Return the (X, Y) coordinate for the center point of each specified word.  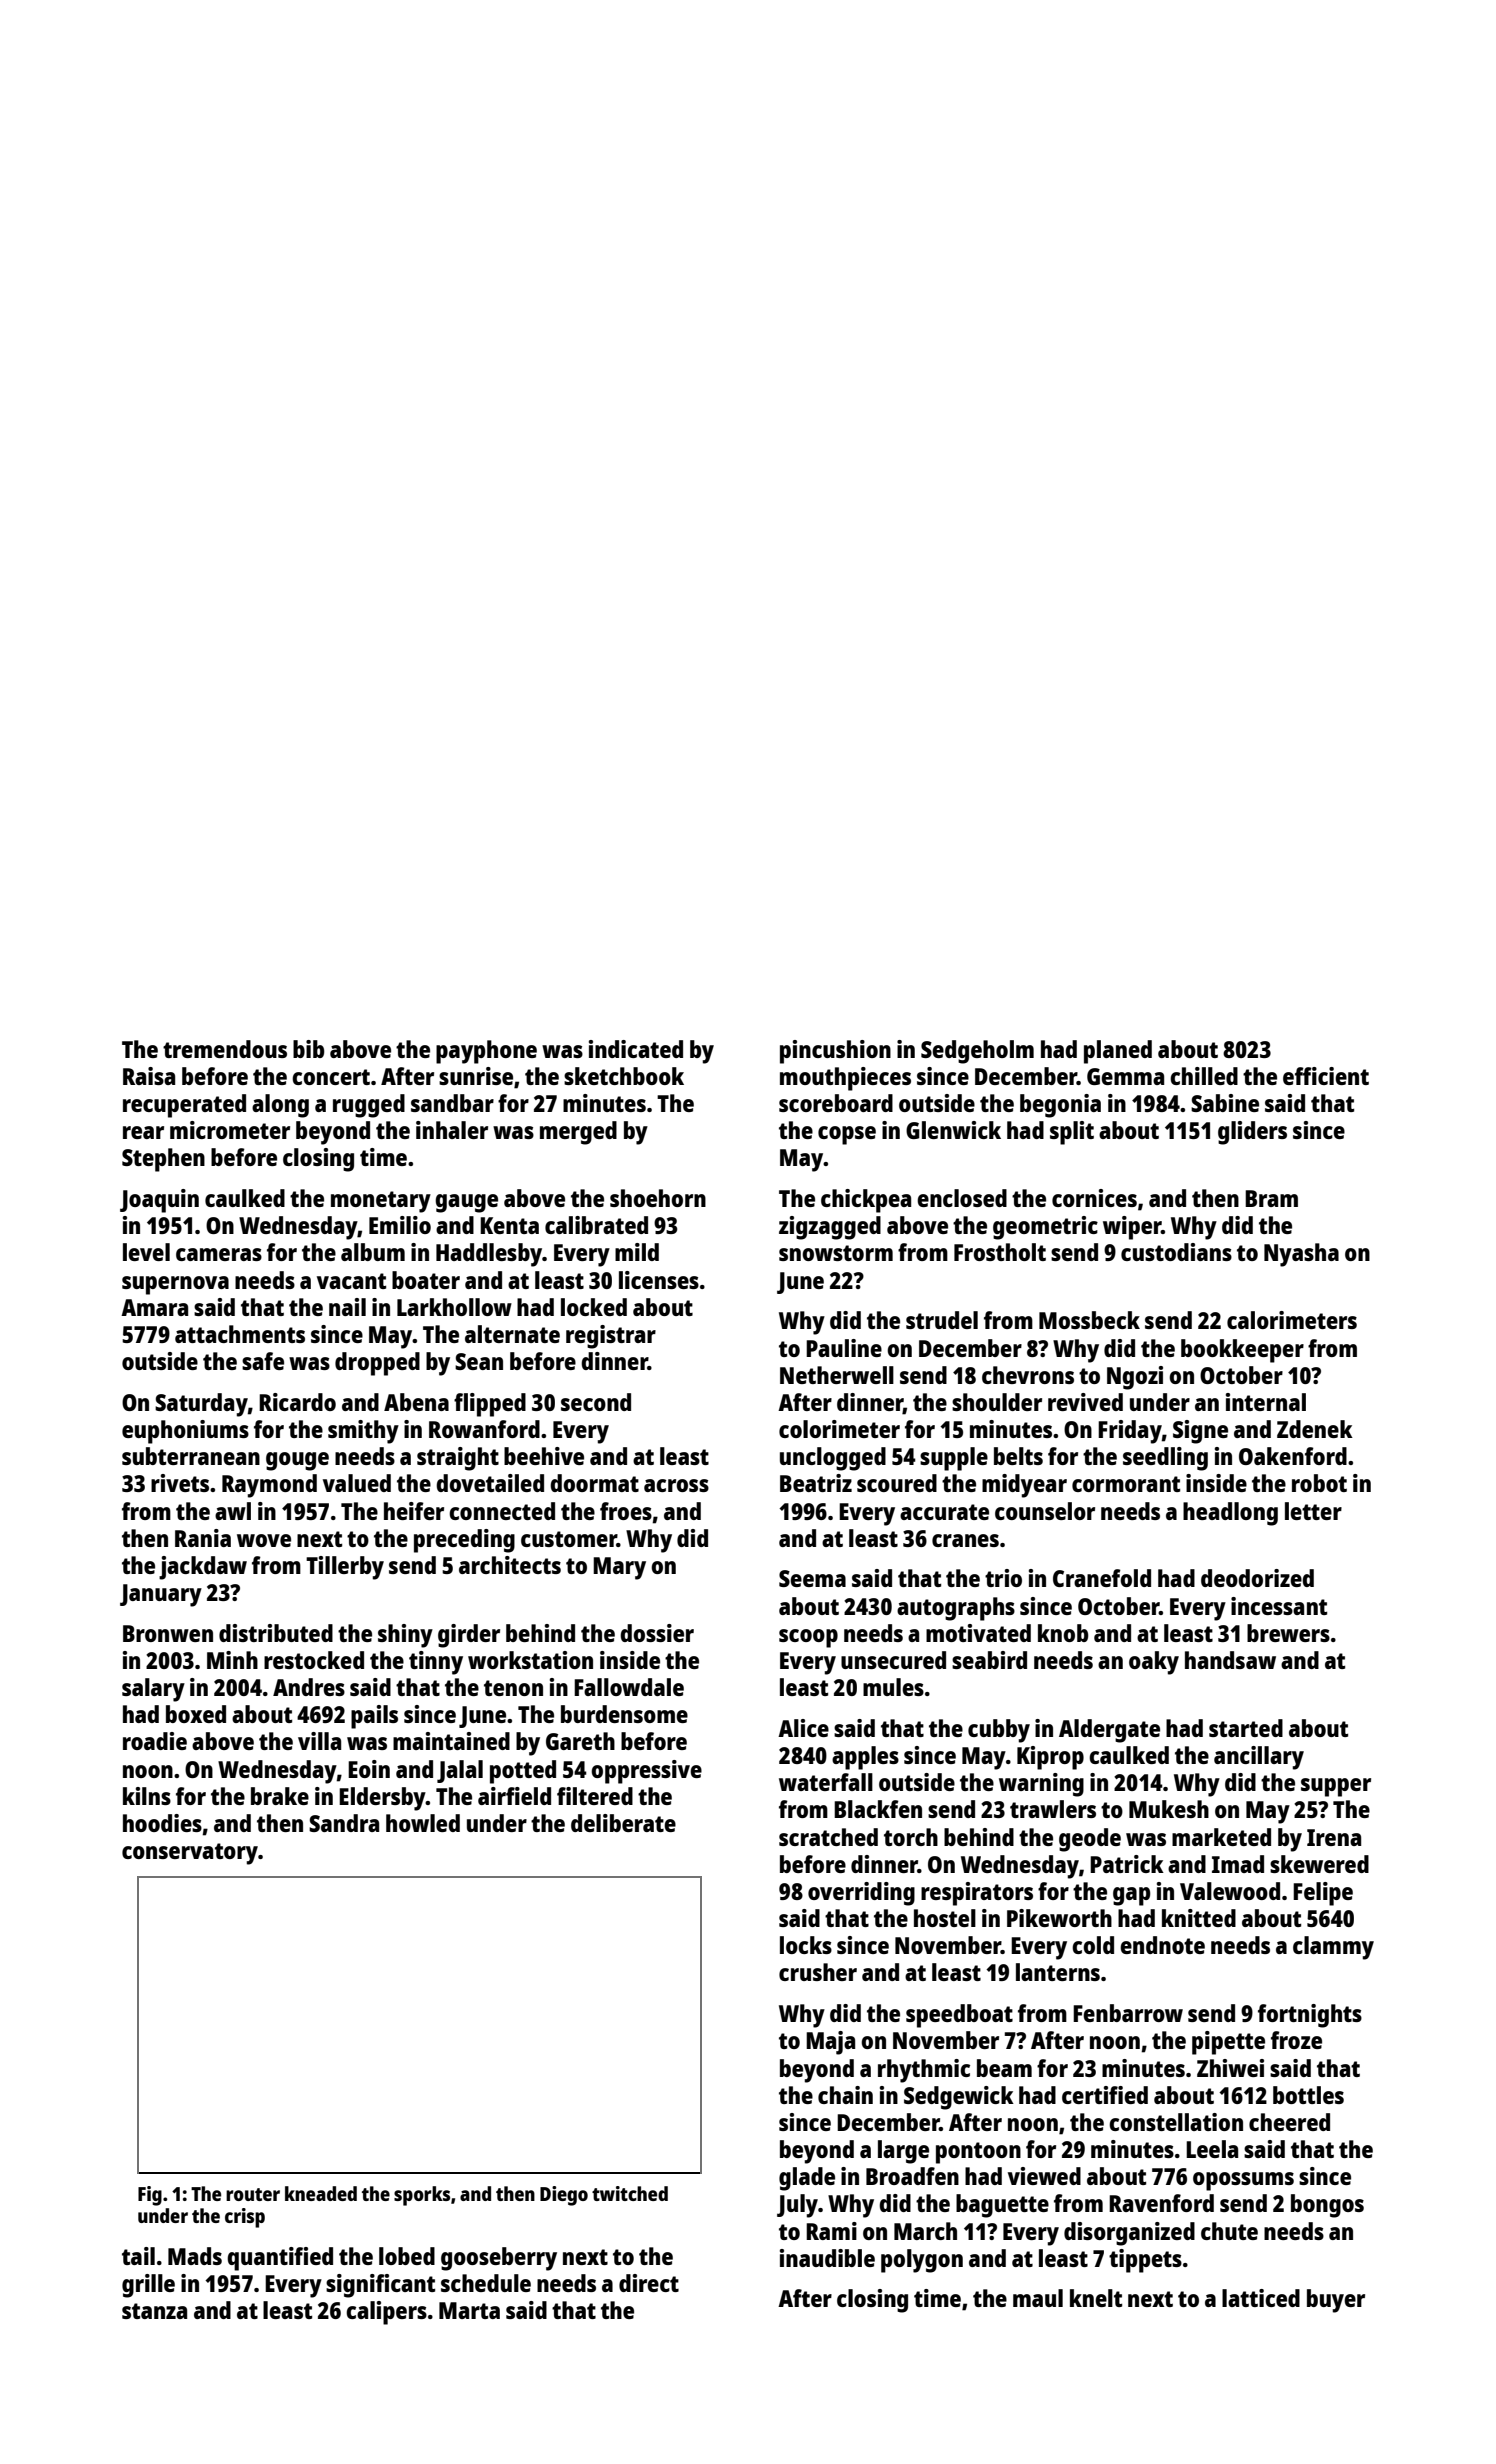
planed (1118, 1052)
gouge (297, 1461)
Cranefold (1102, 1578)
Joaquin (159, 1201)
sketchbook (624, 1076)
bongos (1327, 2206)
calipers (386, 2313)
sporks (422, 2196)
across (676, 1485)
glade (807, 2179)
